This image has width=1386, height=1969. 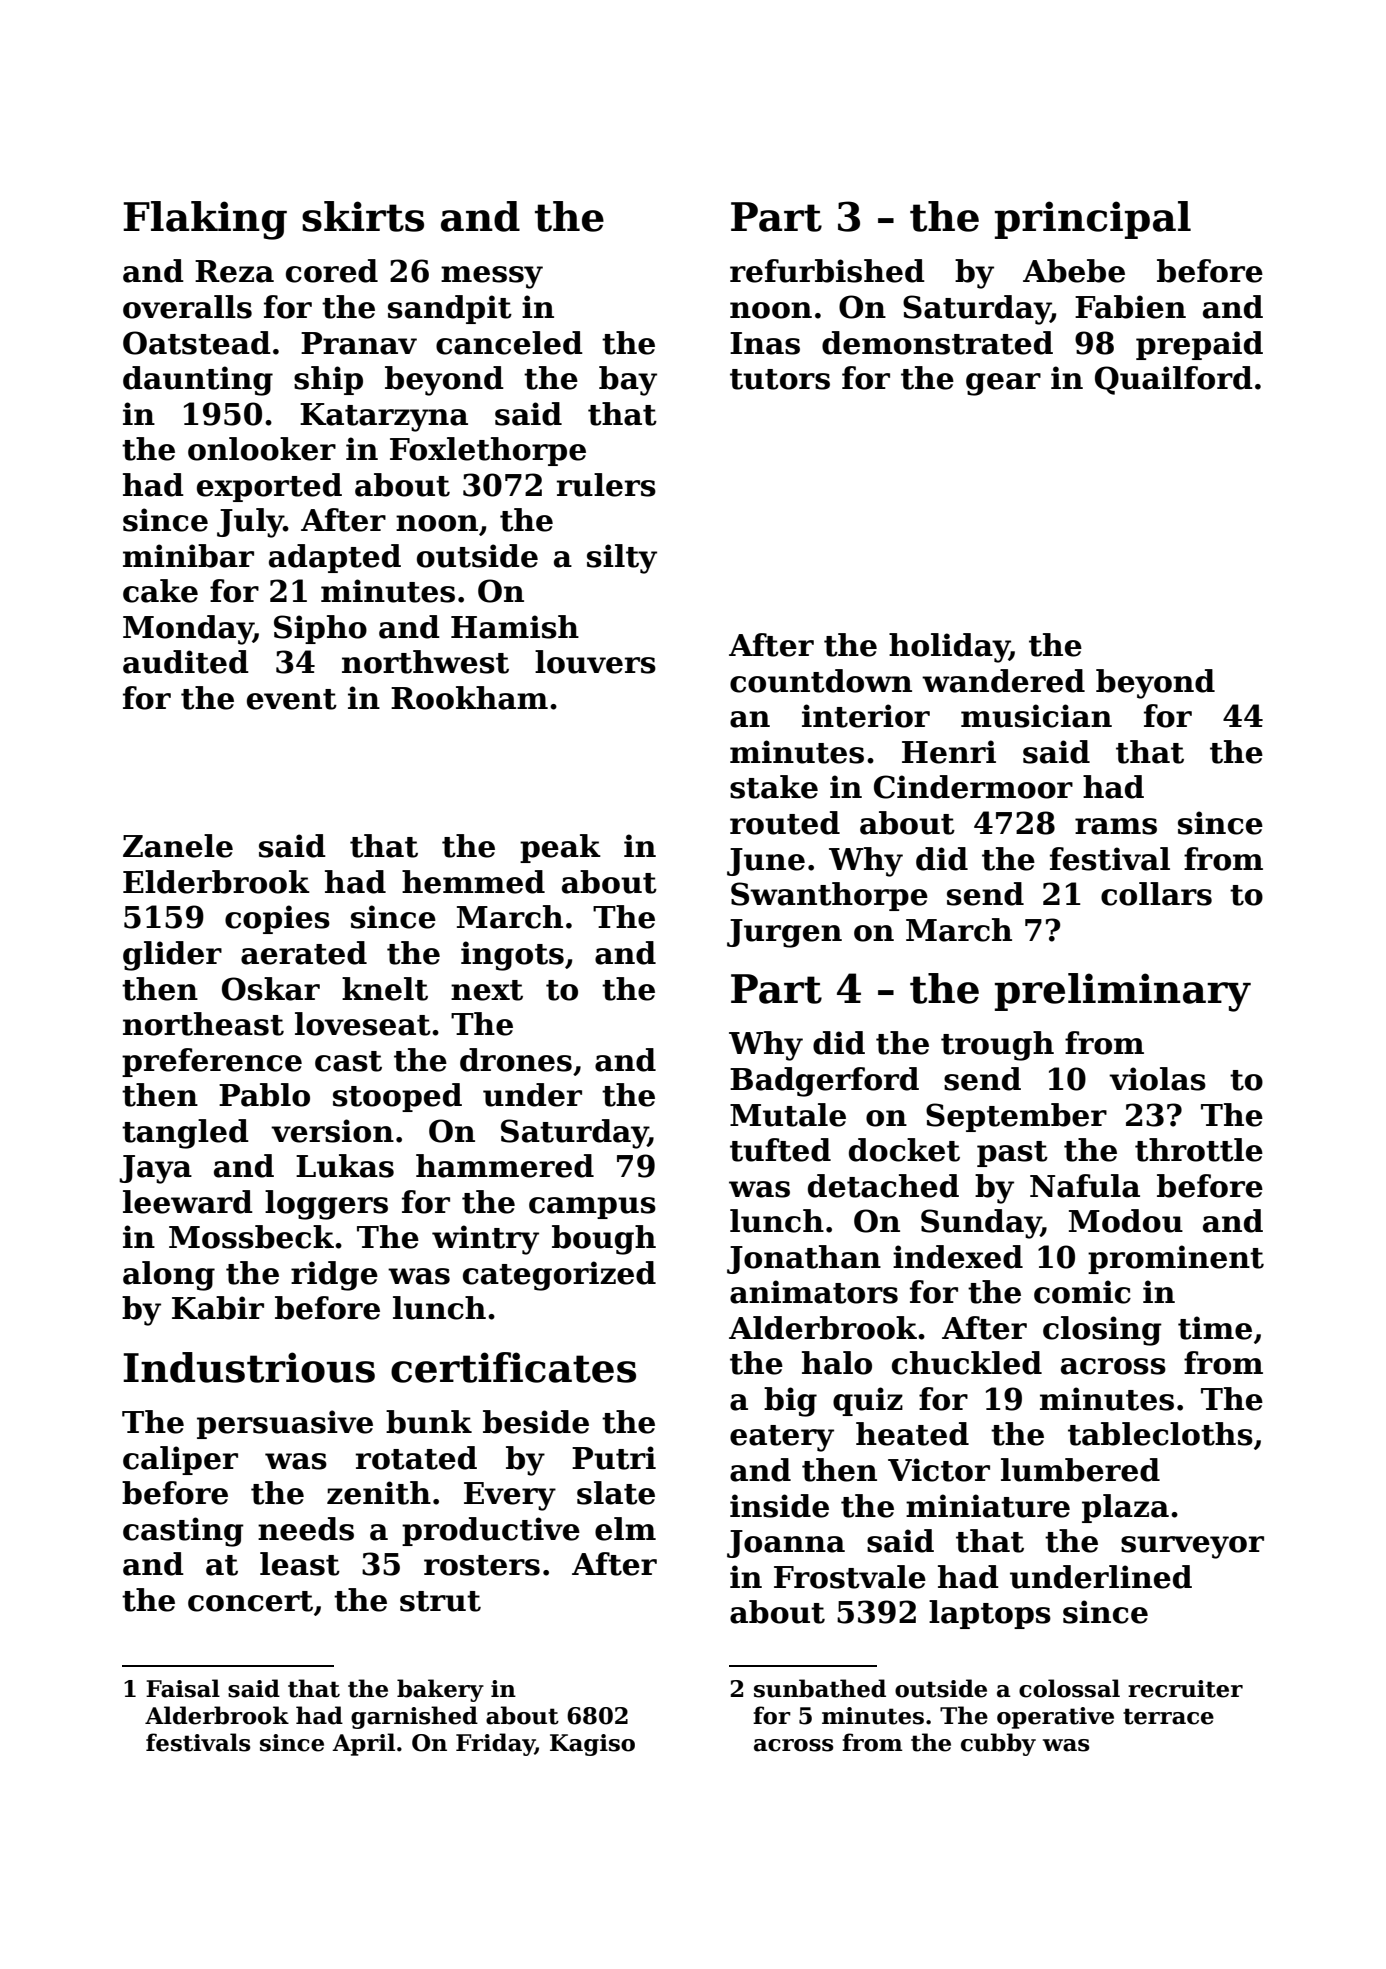 What do you see at coordinates (363, 1744) in the image?
I see `April` at bounding box center [363, 1744].
